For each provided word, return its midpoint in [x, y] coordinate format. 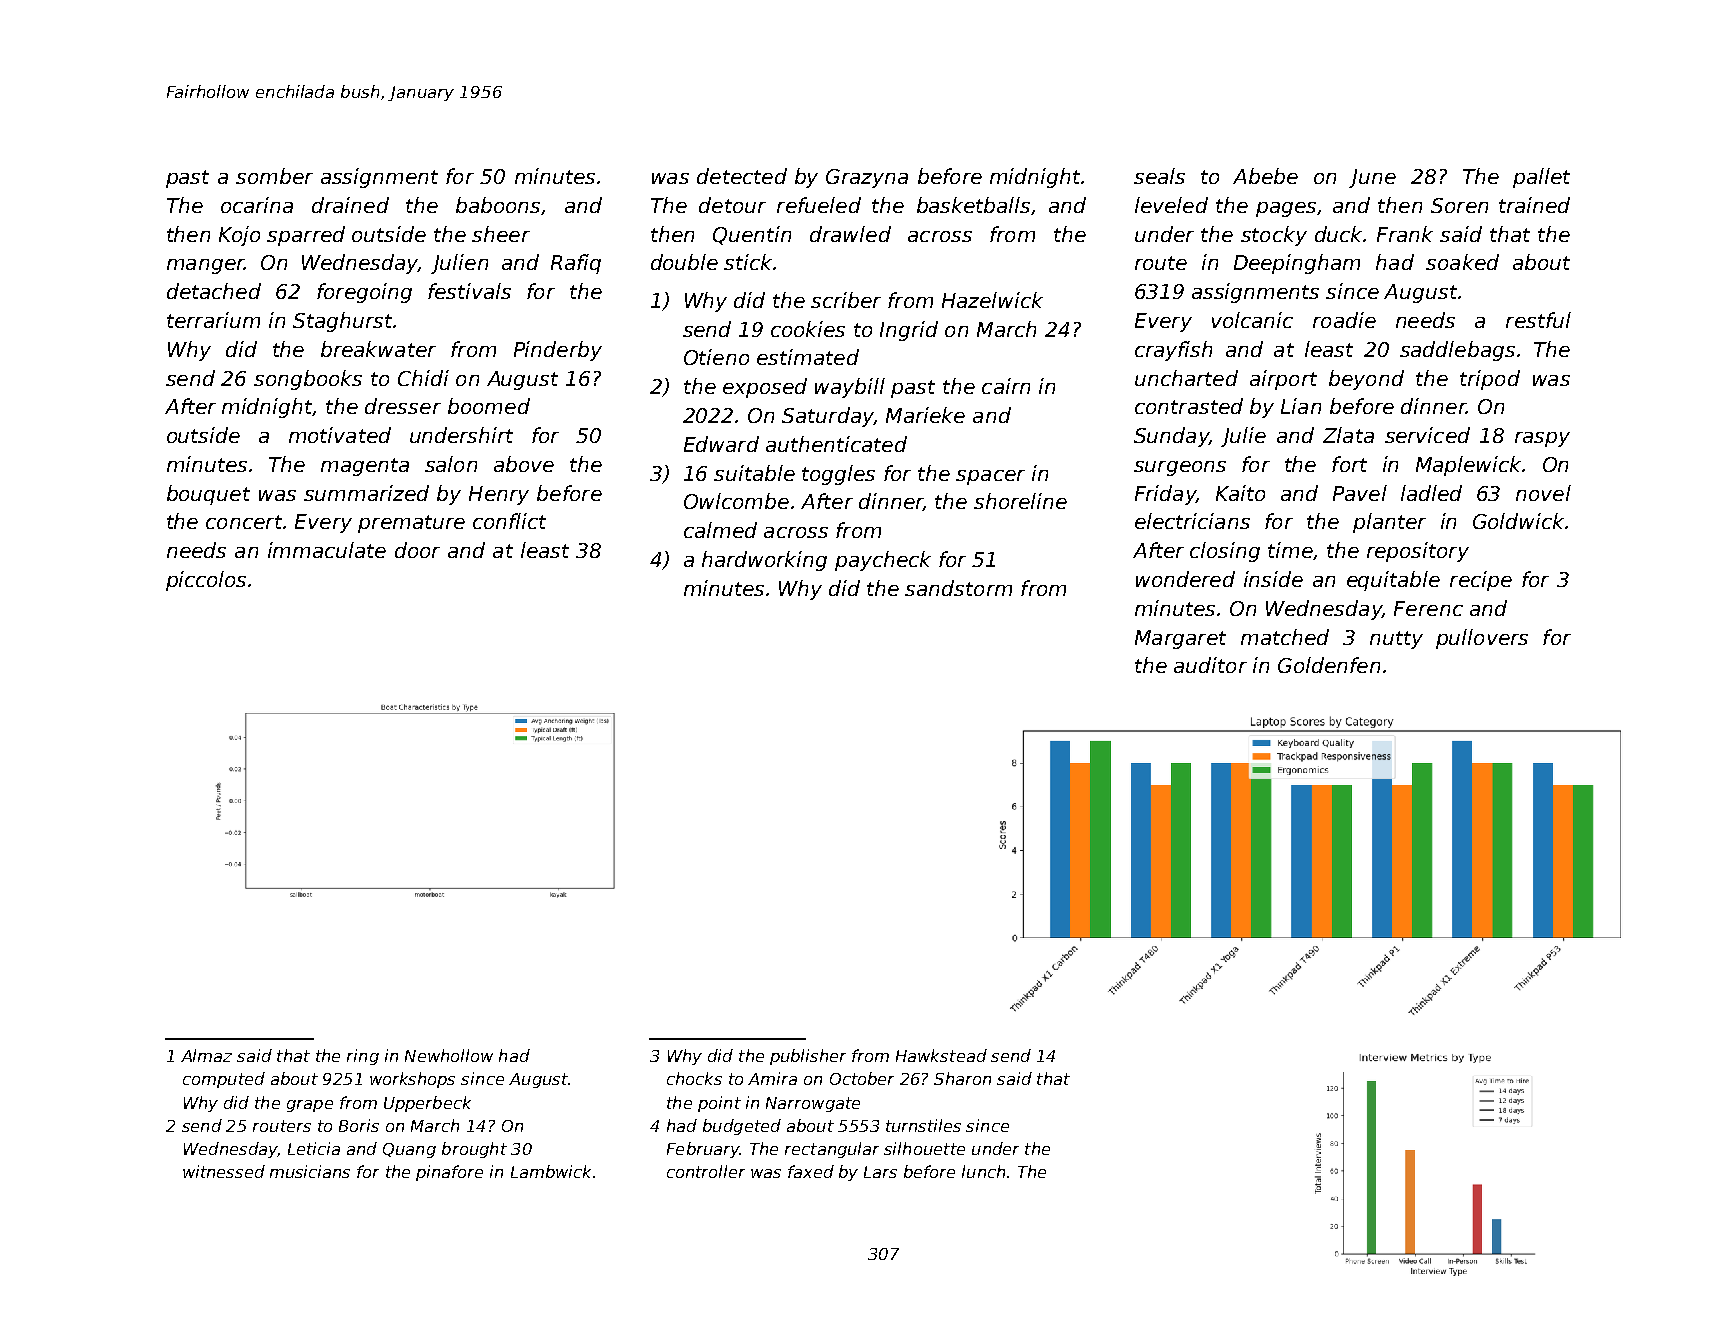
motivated [340, 435]
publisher [808, 1057]
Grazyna [867, 178]
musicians [310, 1171]
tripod [1490, 380]
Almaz [206, 1055]
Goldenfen [1329, 665]
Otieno [716, 357]
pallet [1541, 178]
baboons [498, 205]
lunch [983, 1171]
